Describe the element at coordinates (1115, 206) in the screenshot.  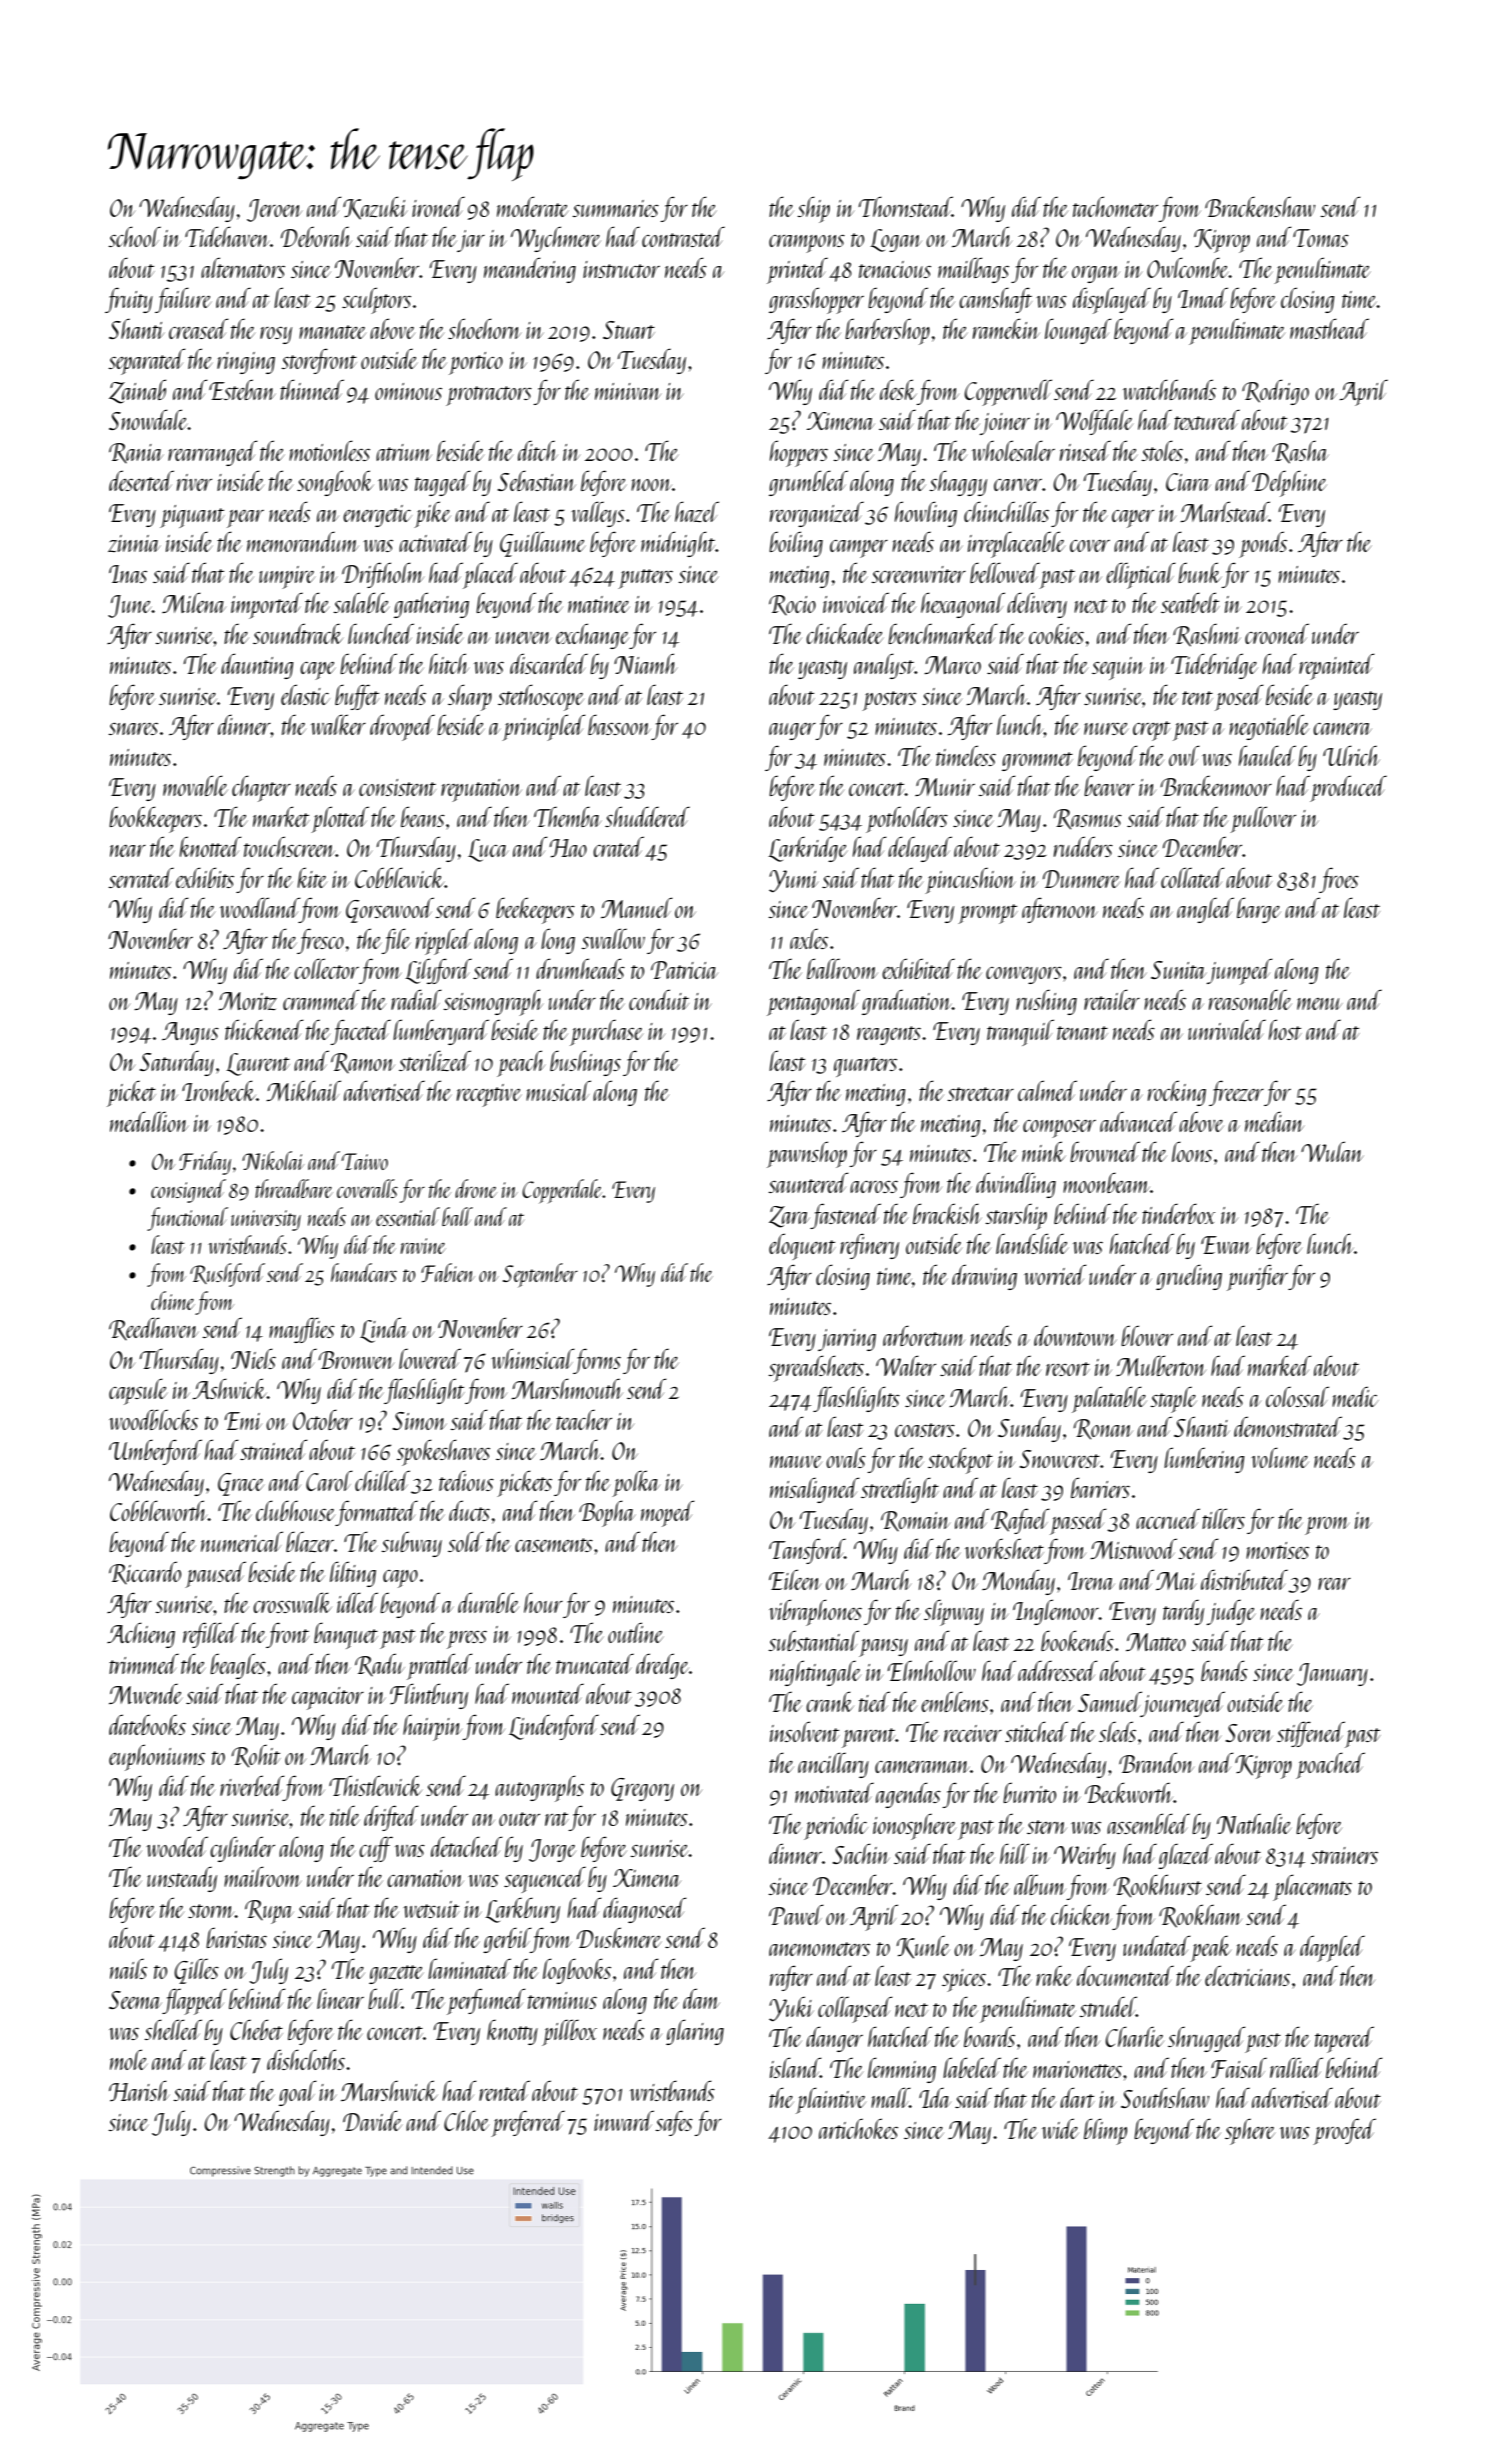
I see `tachometer` at that location.
